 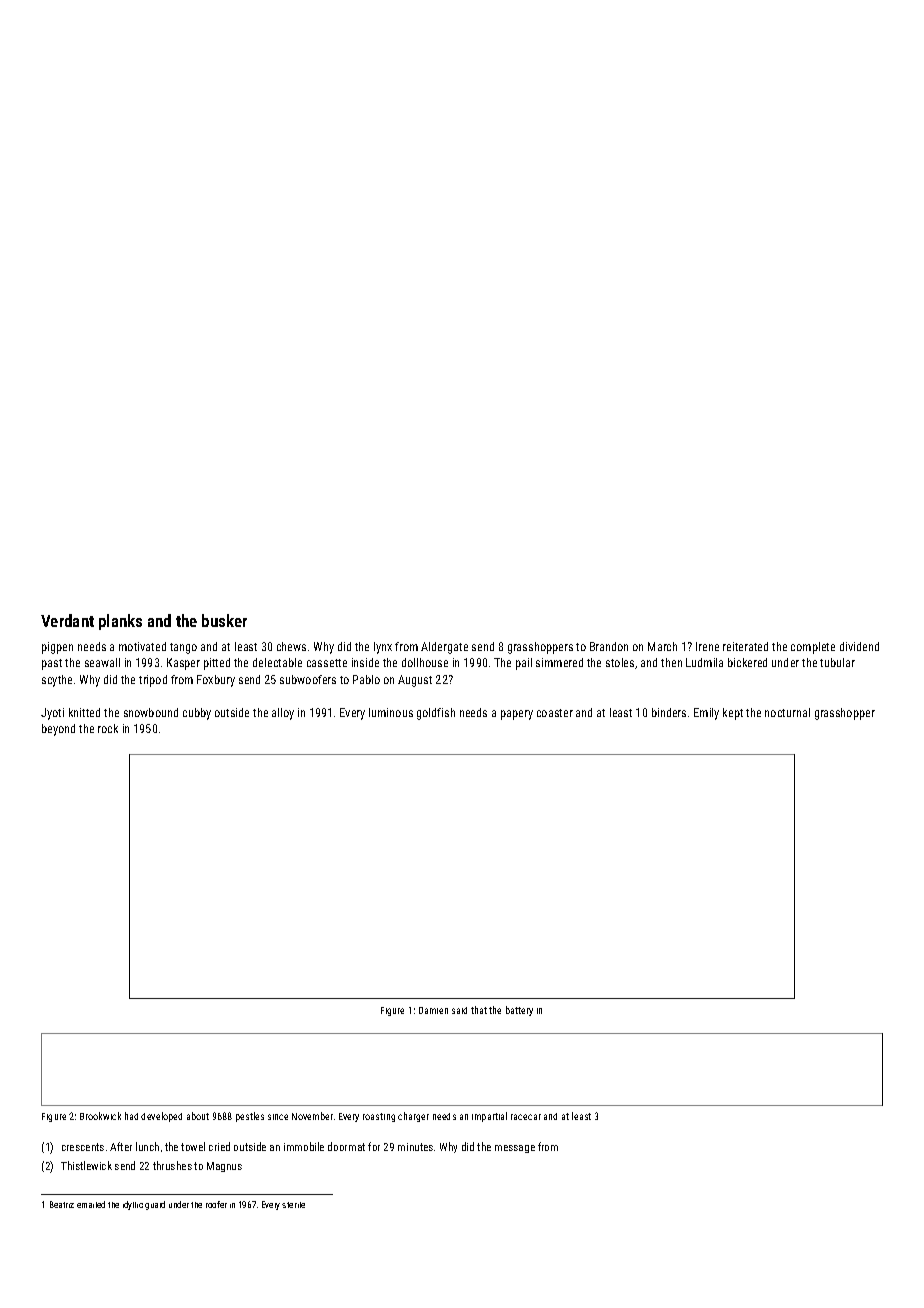 I want to click on nocturnal, so click(x=787, y=712).
